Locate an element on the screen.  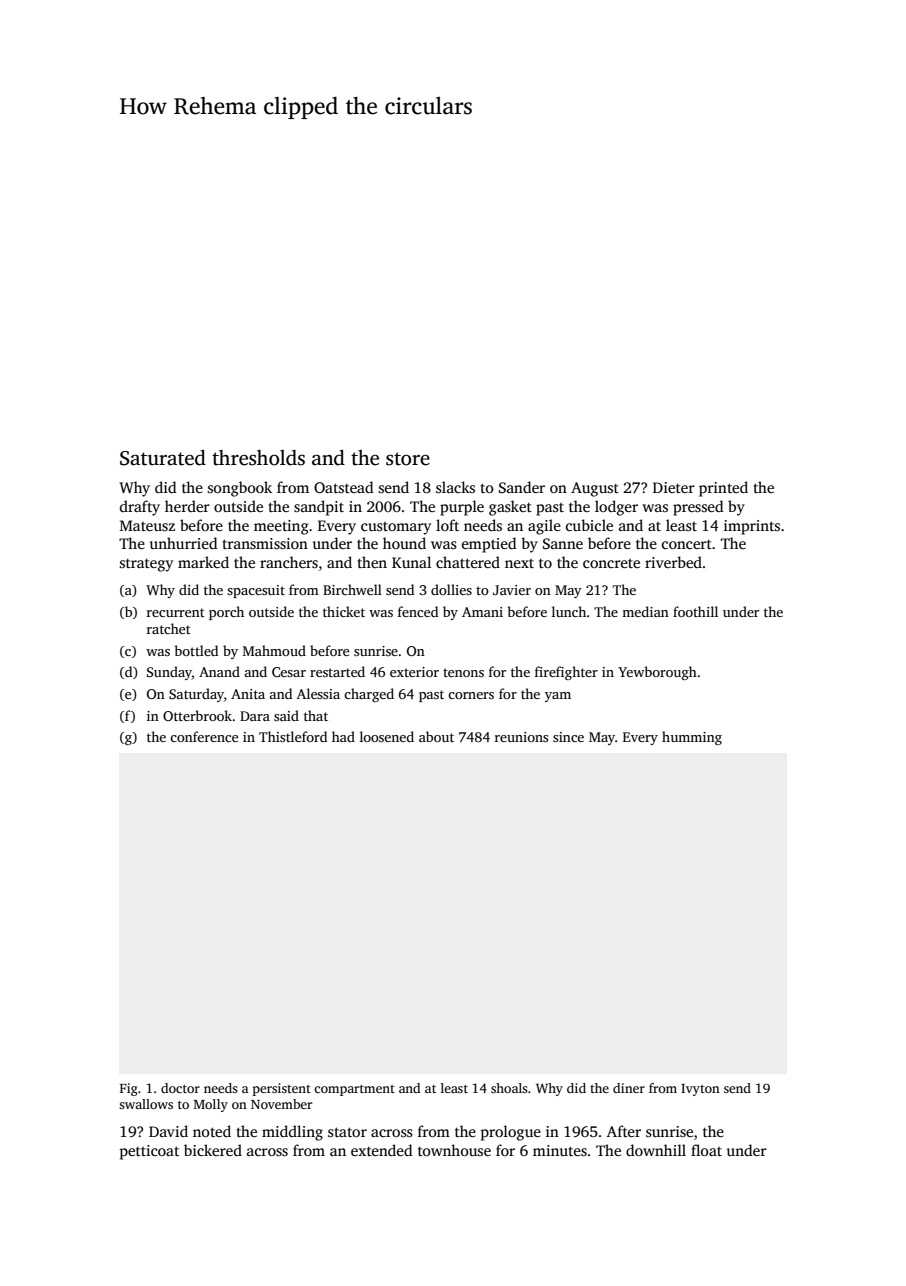
Thistleford is located at coordinates (293, 736).
